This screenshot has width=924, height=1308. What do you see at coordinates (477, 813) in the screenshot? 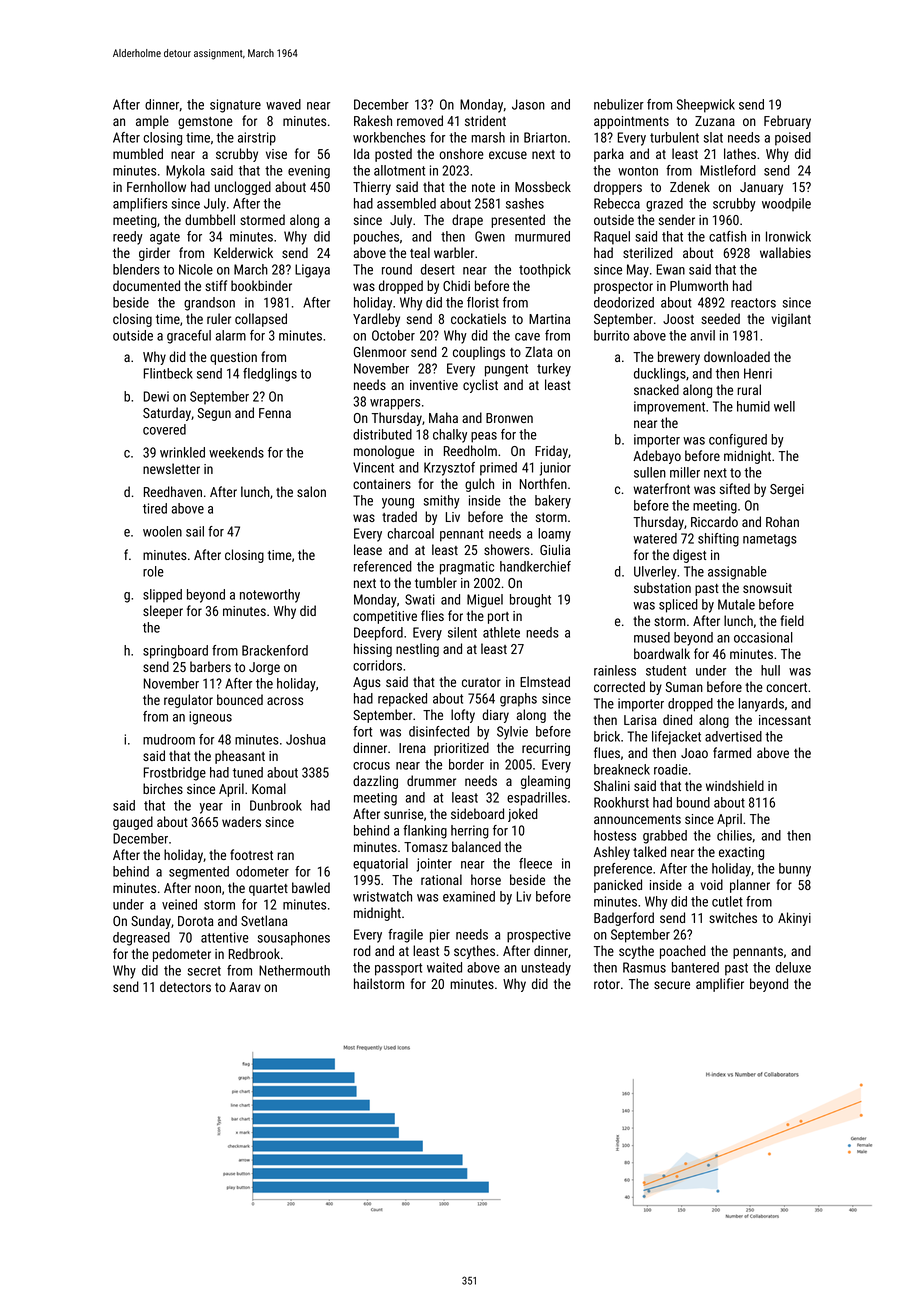
I see `sideboard` at bounding box center [477, 813].
